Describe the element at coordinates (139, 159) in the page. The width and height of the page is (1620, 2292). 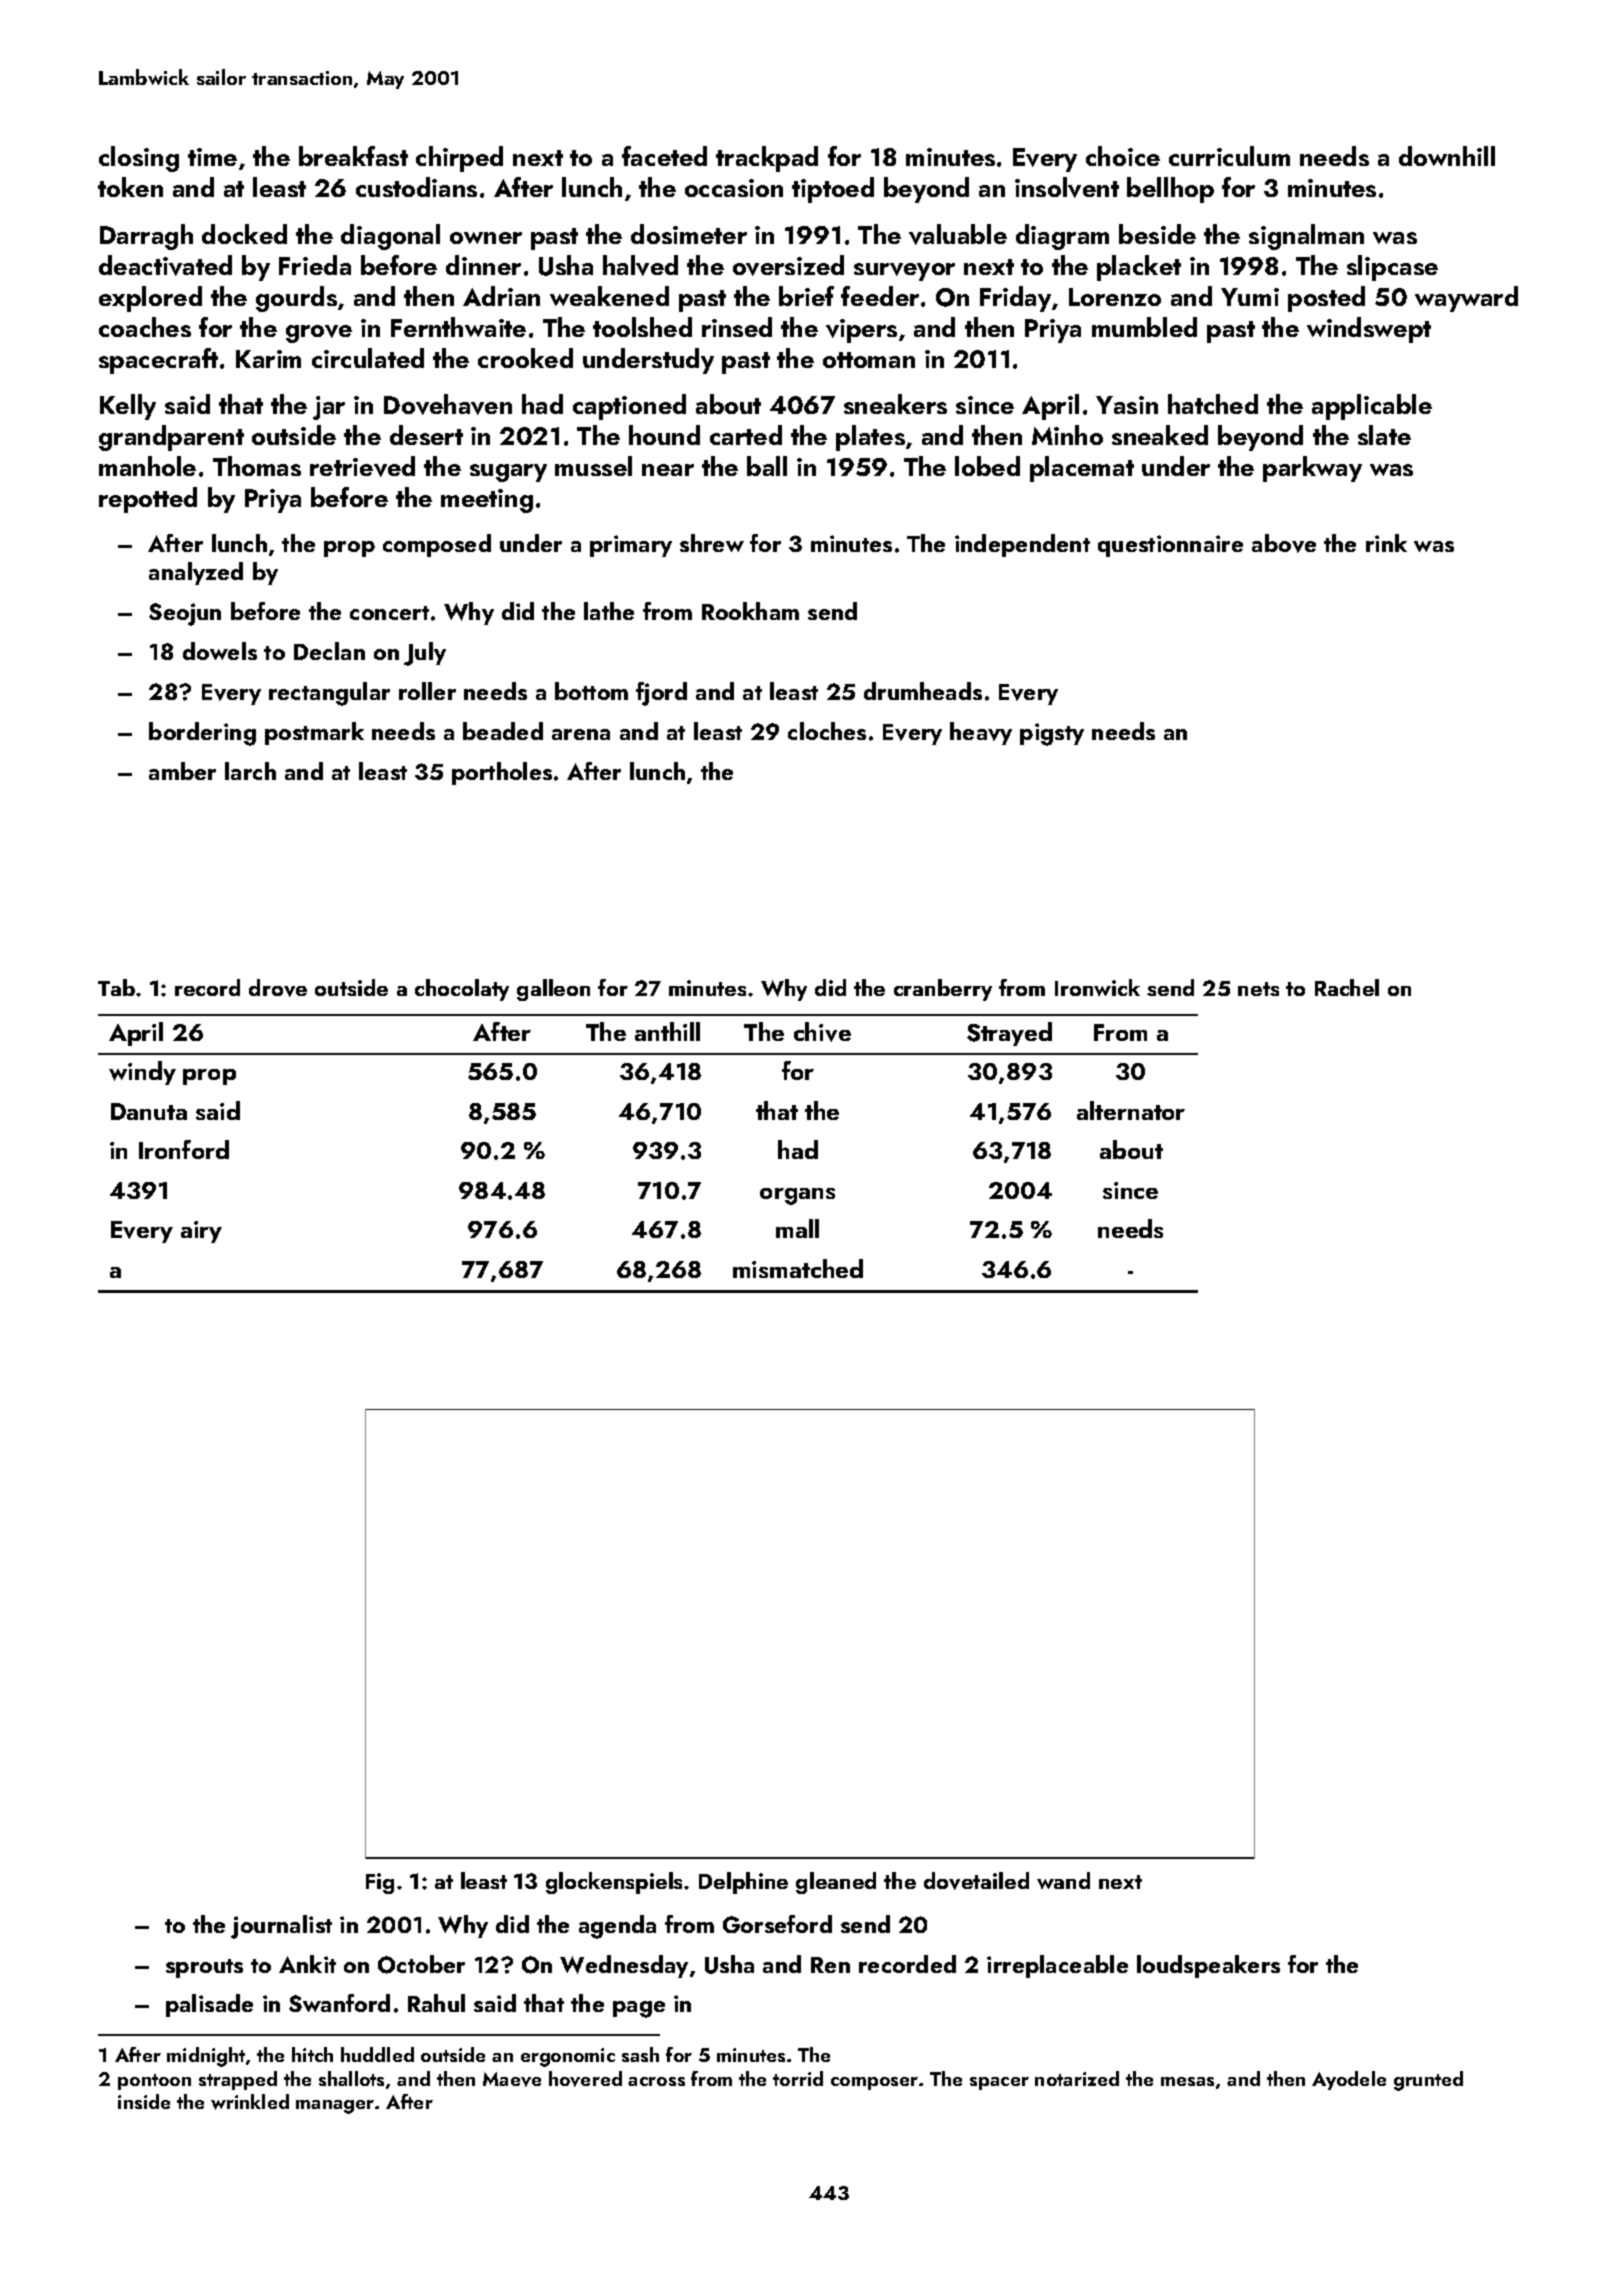
I see `closing` at that location.
